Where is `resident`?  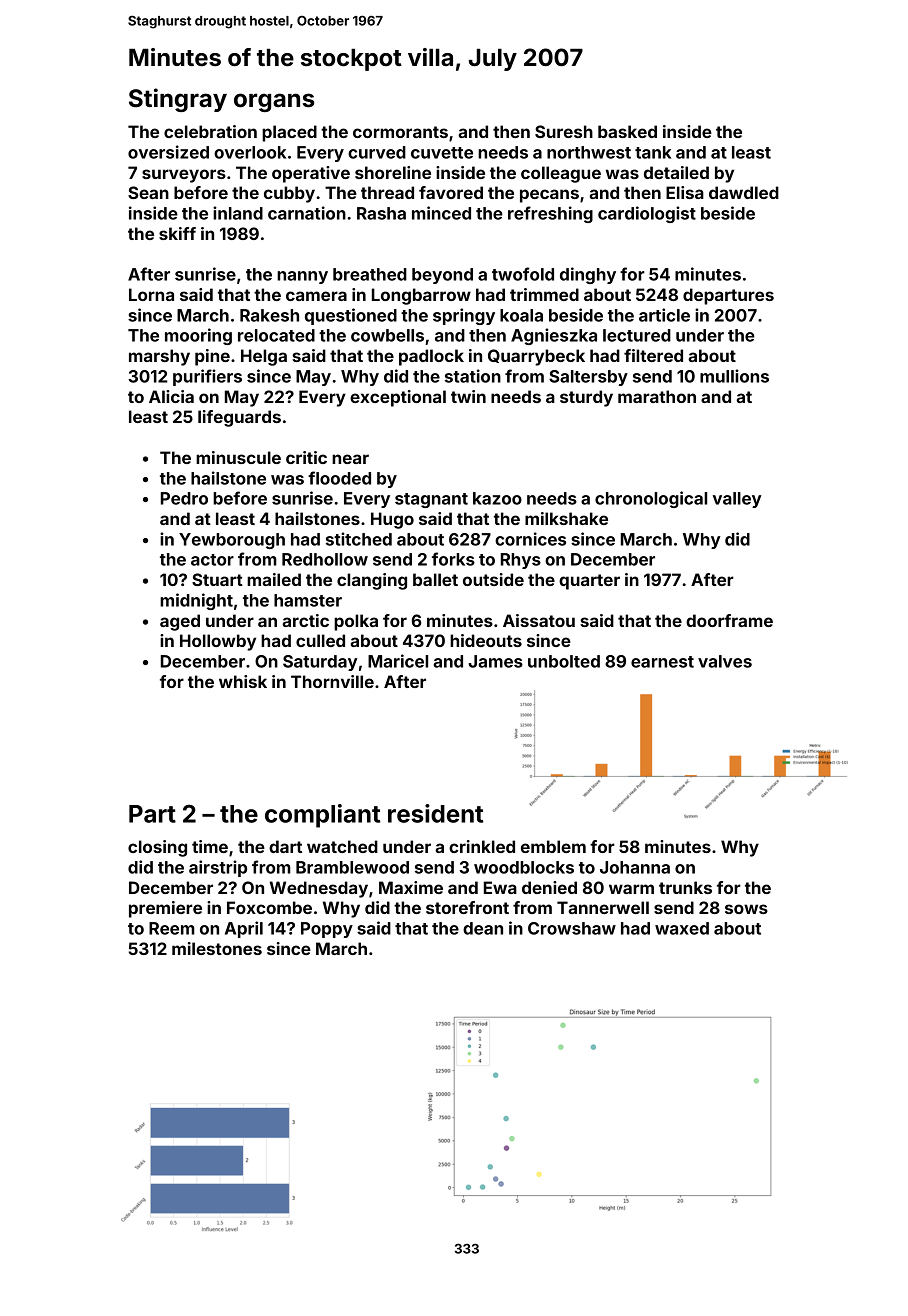 resident is located at coordinates (435, 813).
